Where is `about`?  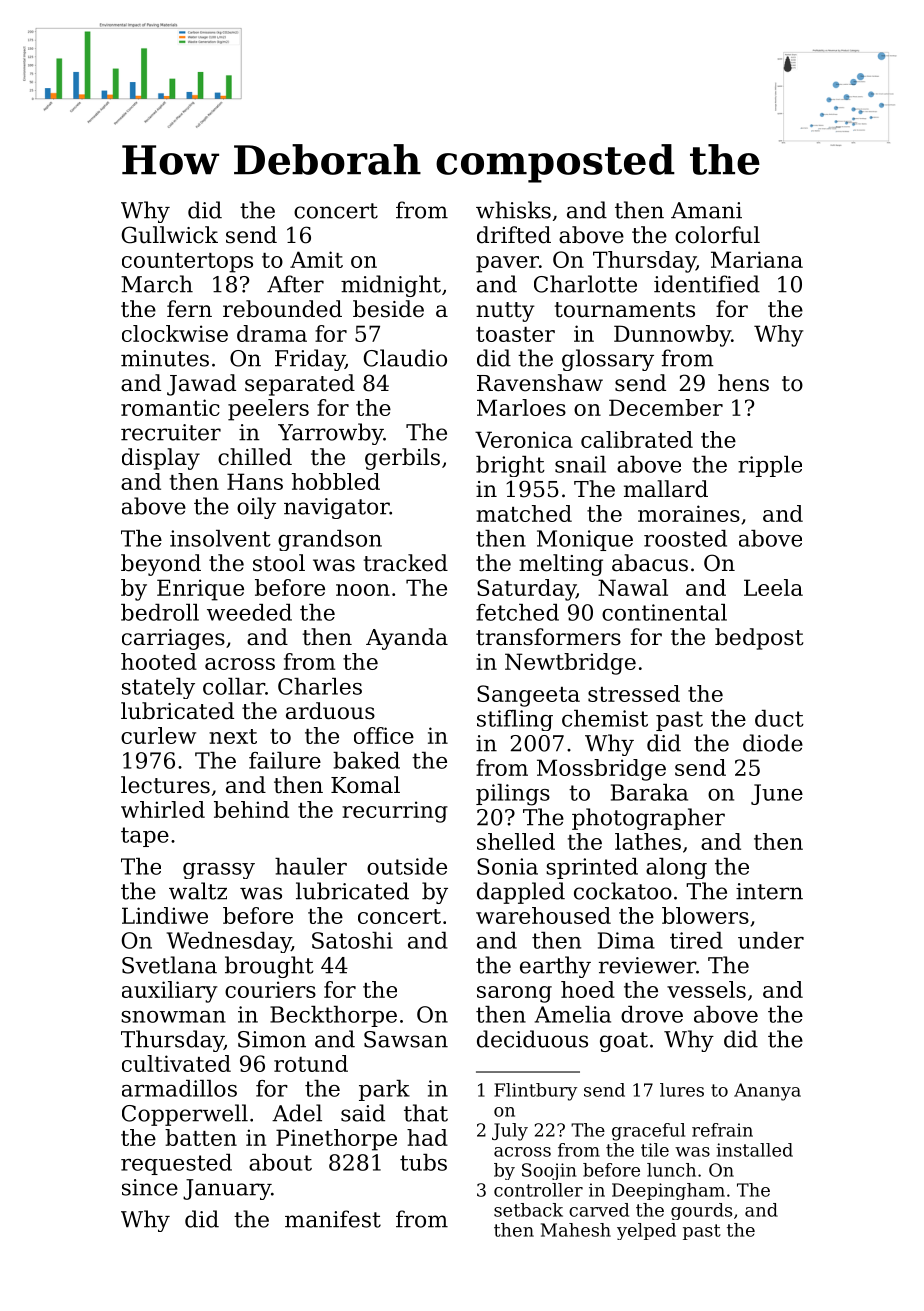
about is located at coordinates (280, 1162).
